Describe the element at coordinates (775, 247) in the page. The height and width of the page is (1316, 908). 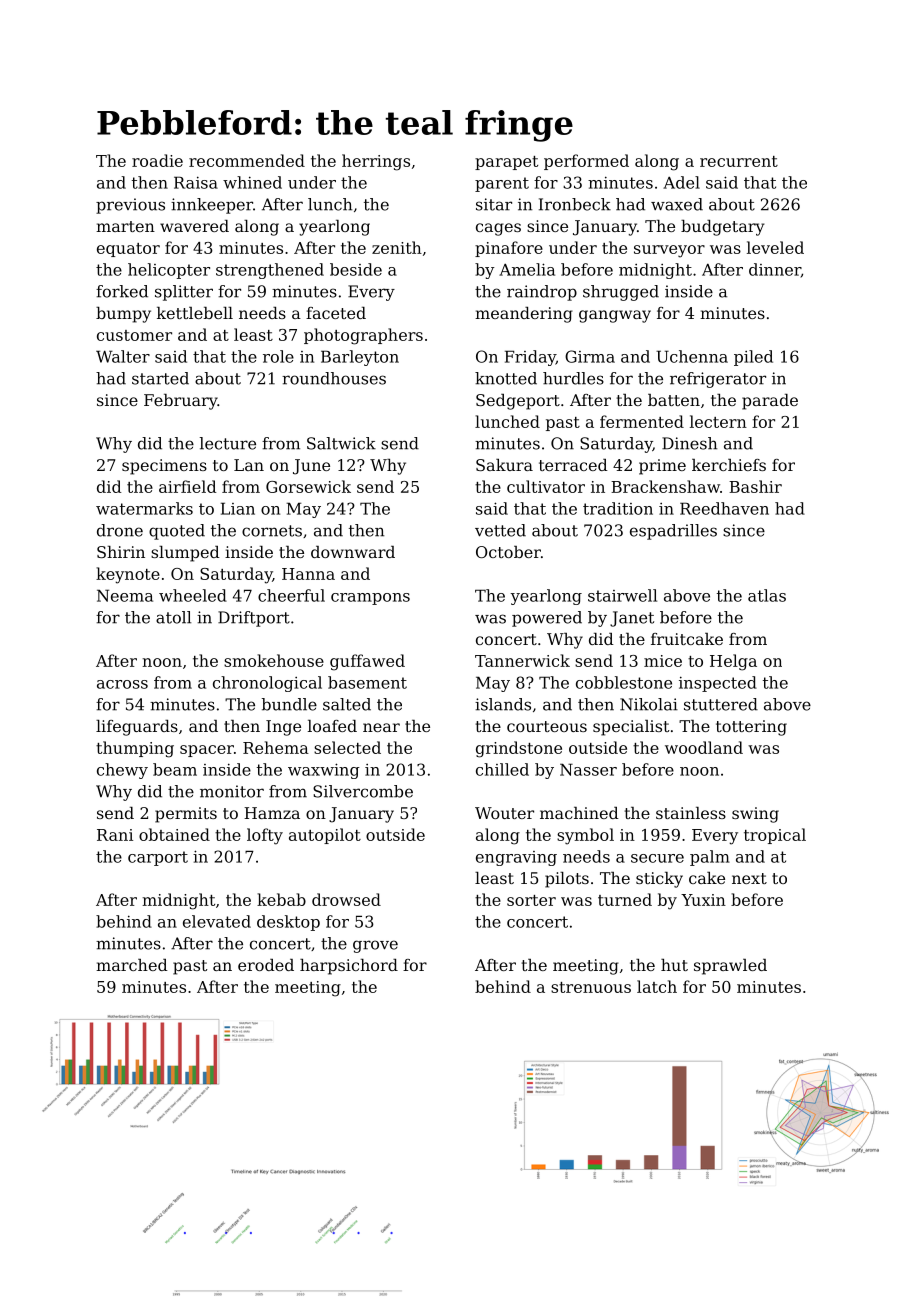
I see `leveled` at that location.
